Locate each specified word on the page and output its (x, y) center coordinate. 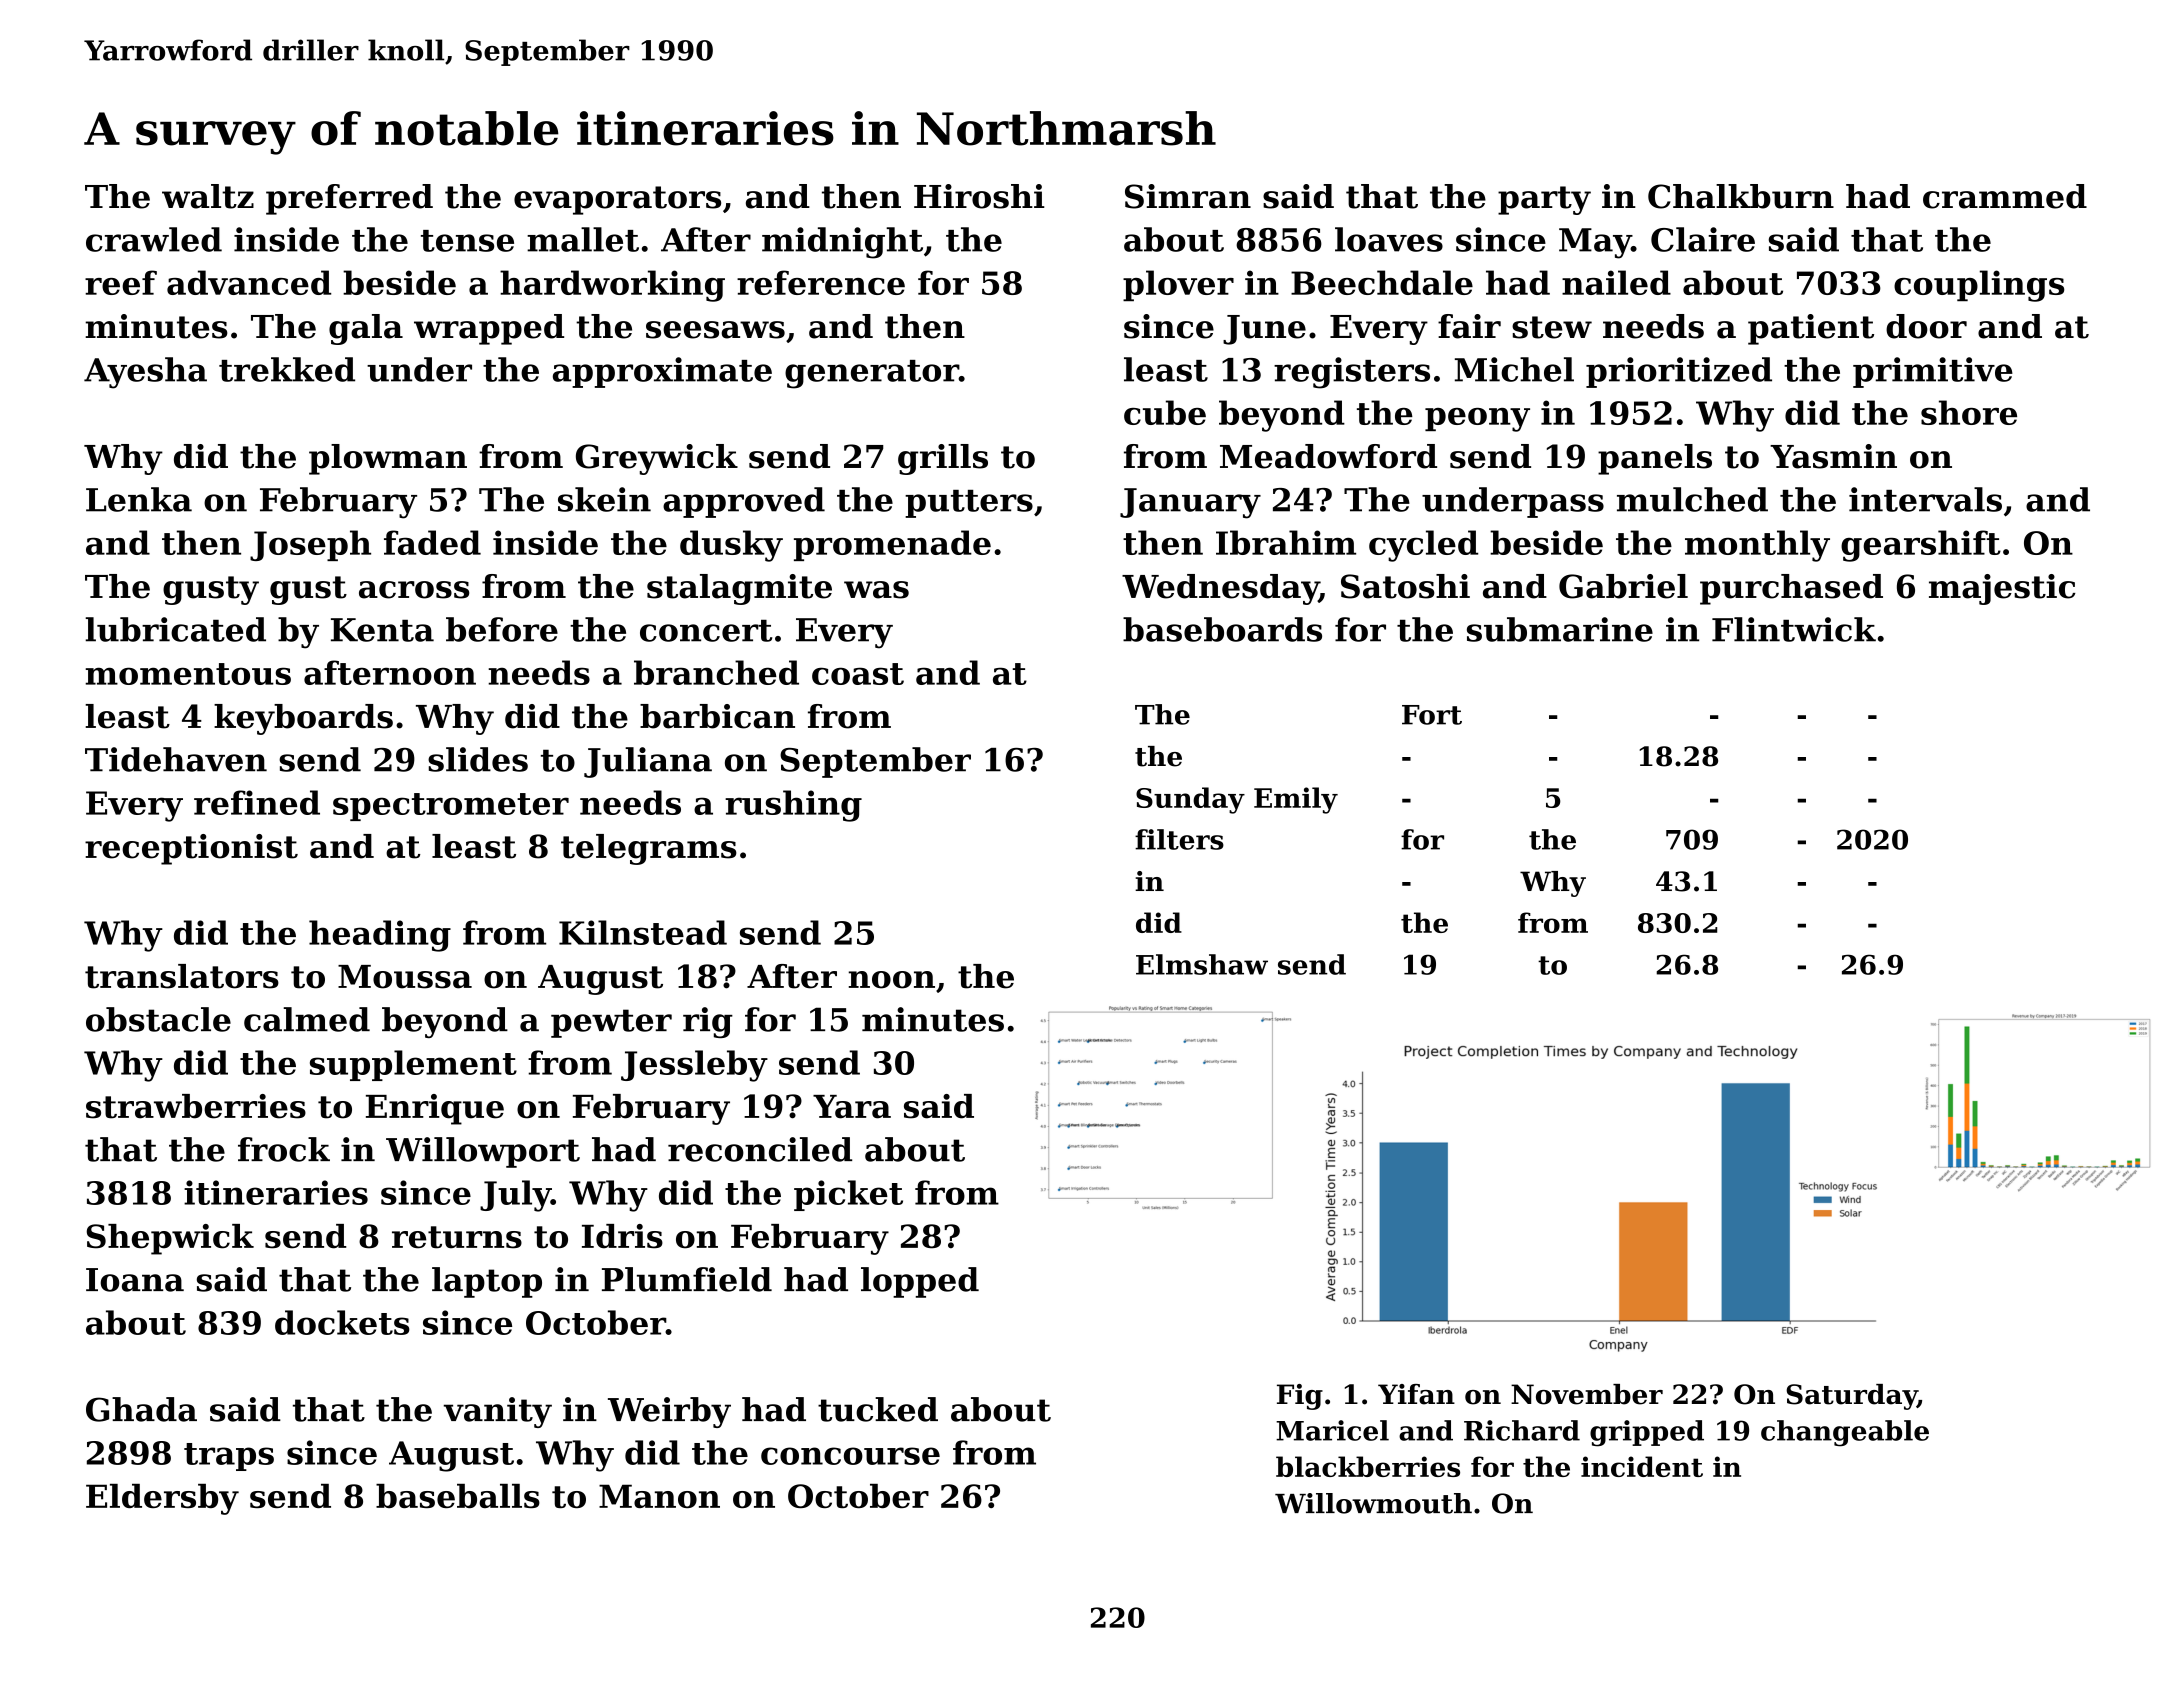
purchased (1791, 589)
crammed (2005, 196)
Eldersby (162, 1499)
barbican (717, 716)
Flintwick (1794, 629)
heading (380, 936)
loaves (1389, 239)
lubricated (175, 629)
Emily (1296, 800)
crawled (154, 239)
